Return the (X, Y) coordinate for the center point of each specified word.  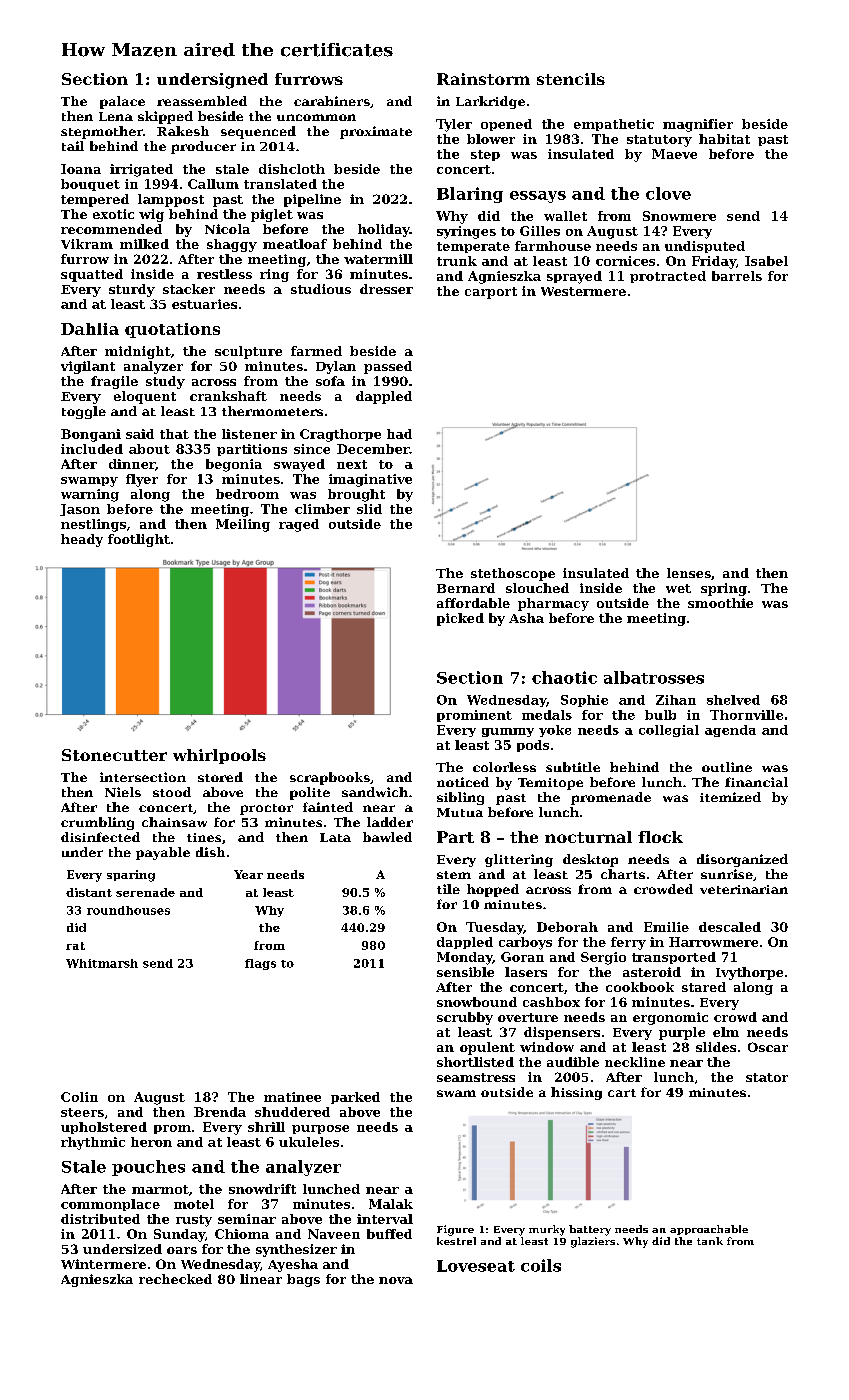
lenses (689, 573)
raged (299, 525)
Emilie (666, 927)
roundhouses (128, 910)
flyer (142, 480)
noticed (463, 782)
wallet (565, 216)
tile (448, 889)
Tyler (454, 125)
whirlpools (219, 756)
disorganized (742, 860)
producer (203, 147)
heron (151, 1142)
